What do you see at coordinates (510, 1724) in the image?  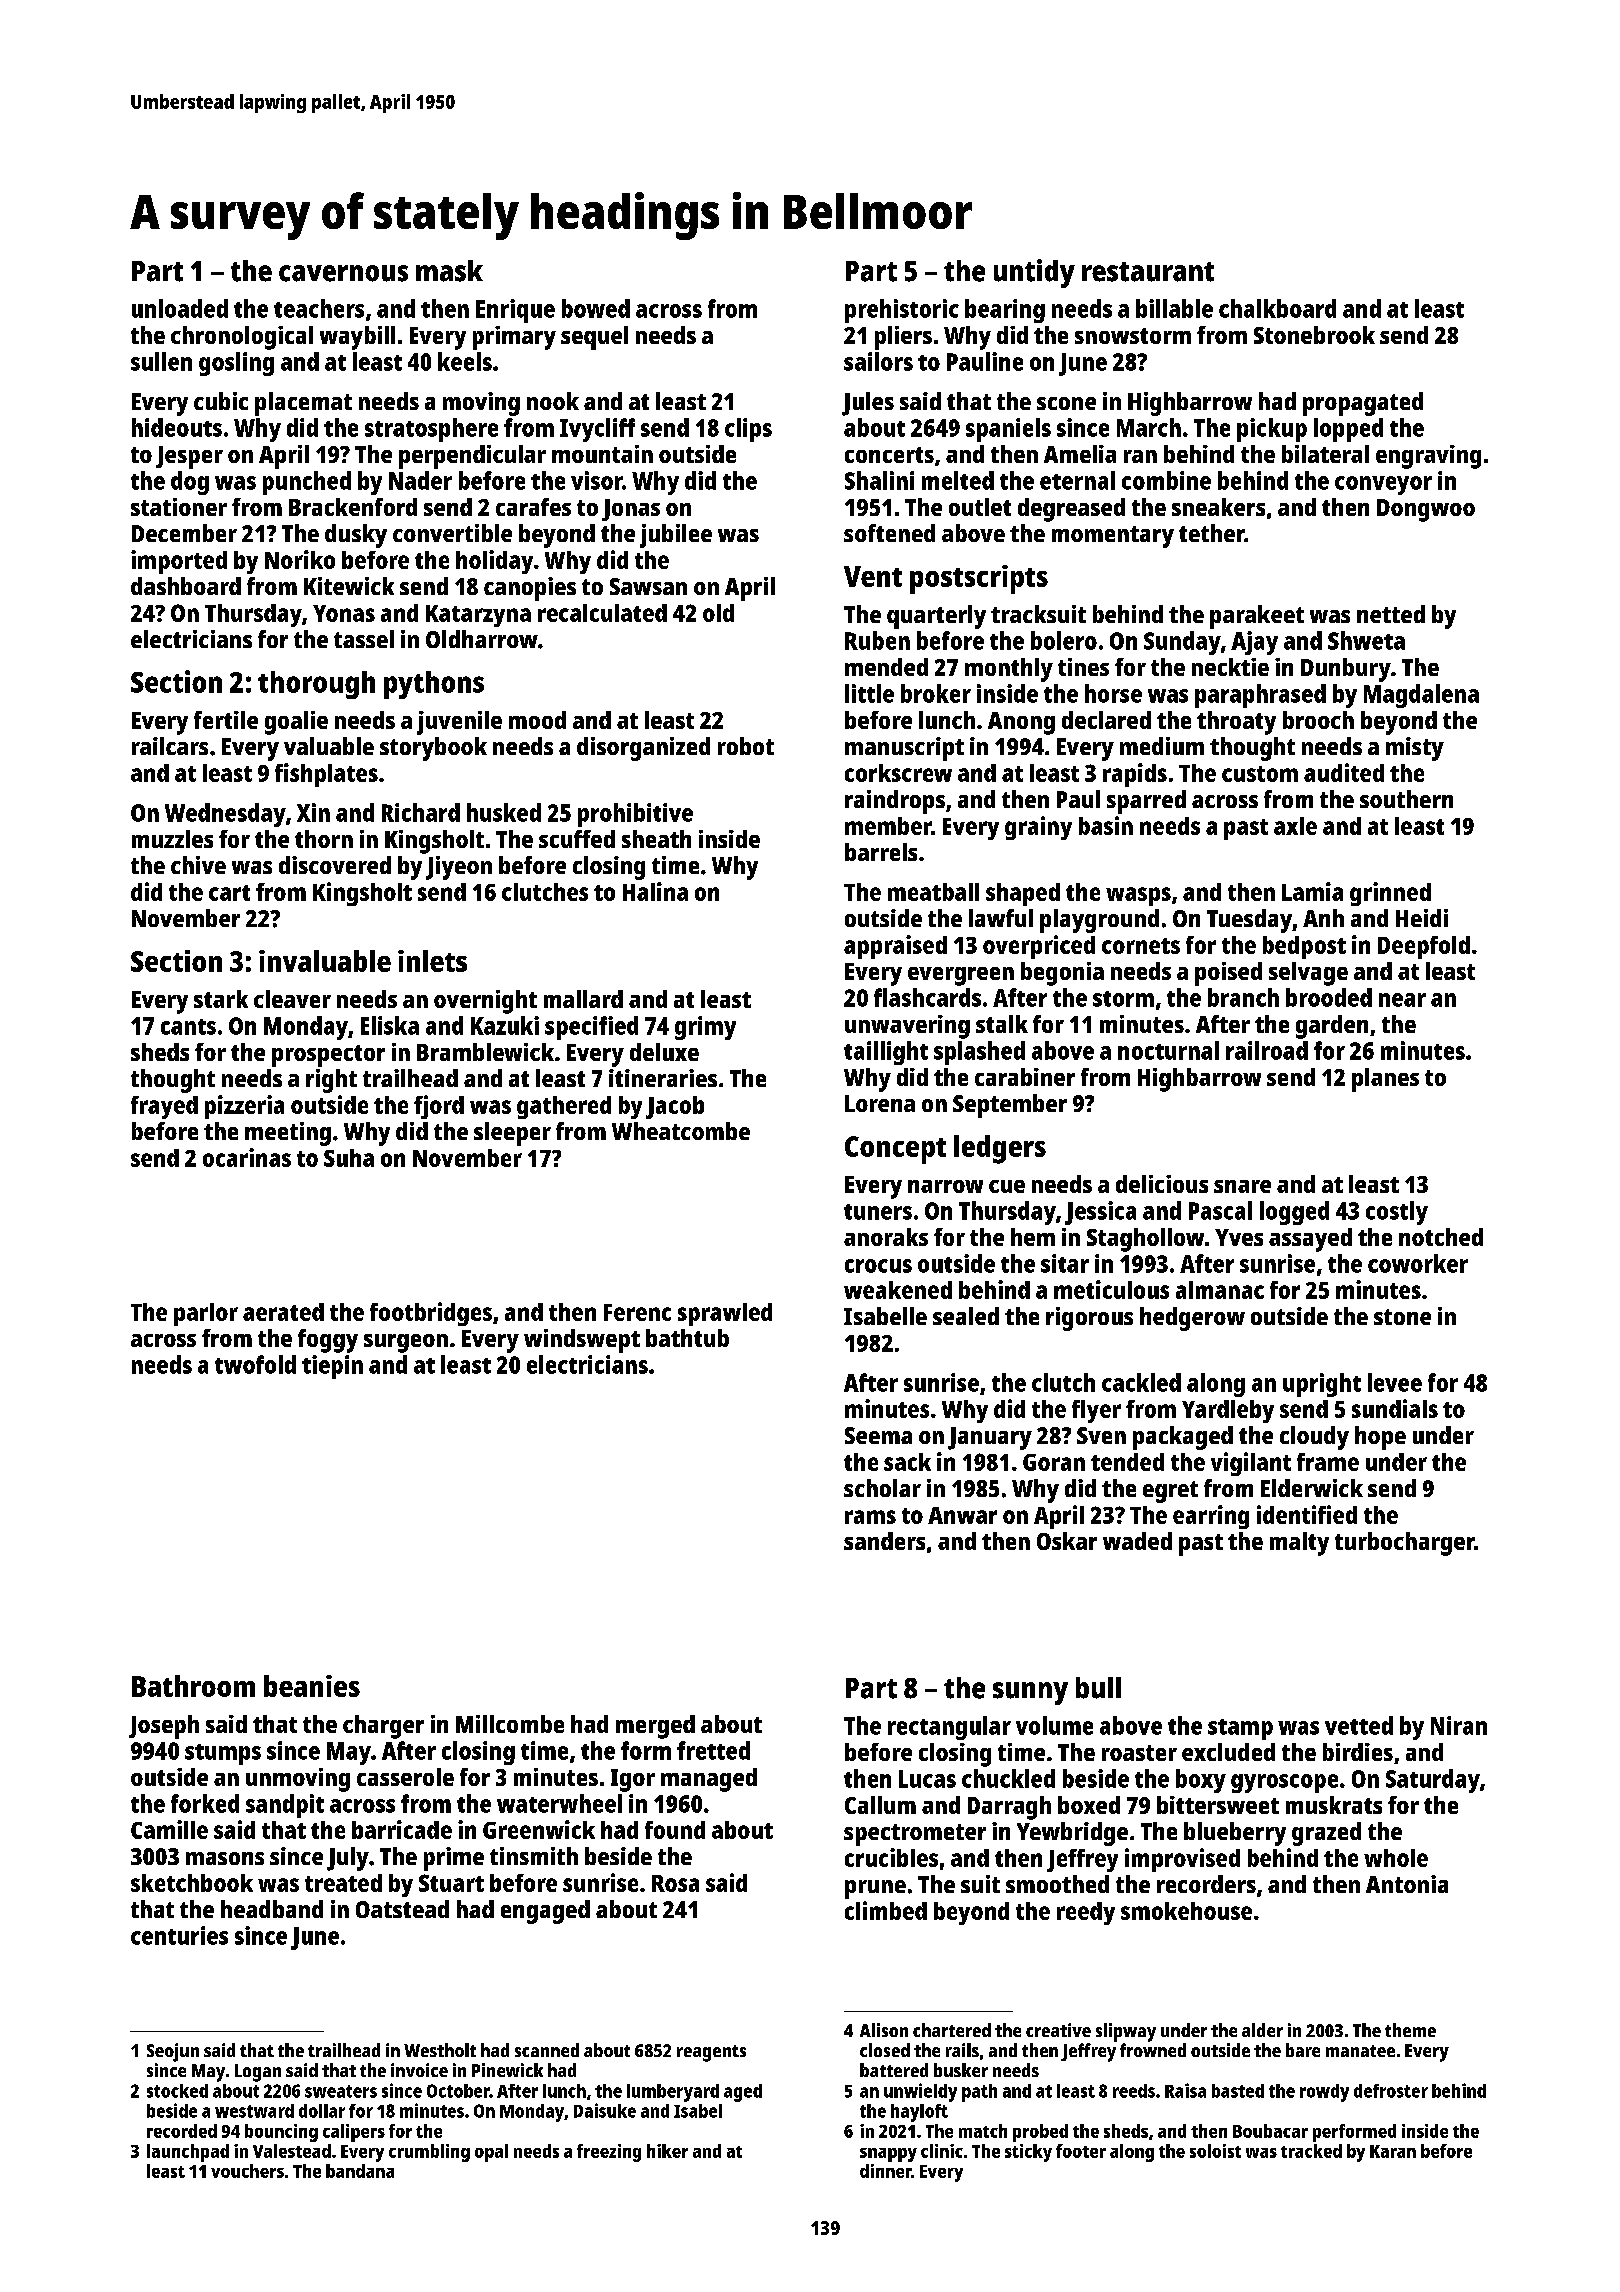 I see `Millcombe` at bounding box center [510, 1724].
